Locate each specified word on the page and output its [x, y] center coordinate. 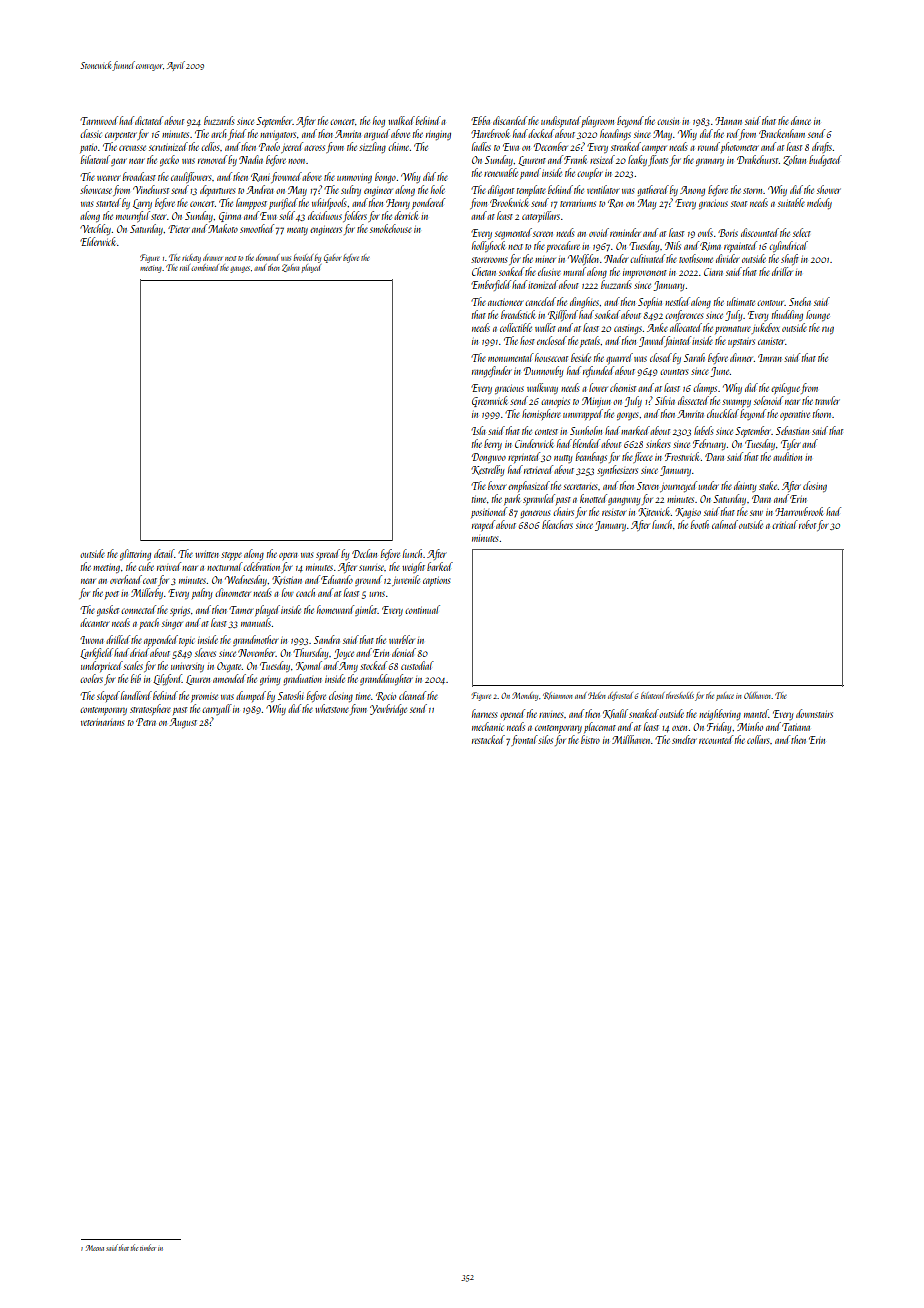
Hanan [728, 121]
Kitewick [654, 512]
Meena [95, 1248]
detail [164, 553]
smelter [684, 739]
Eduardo [337, 579]
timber [148, 1247]
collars [758, 739]
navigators [278, 136]
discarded [510, 120]
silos [545, 739]
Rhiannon [558, 696]
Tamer [241, 610]
